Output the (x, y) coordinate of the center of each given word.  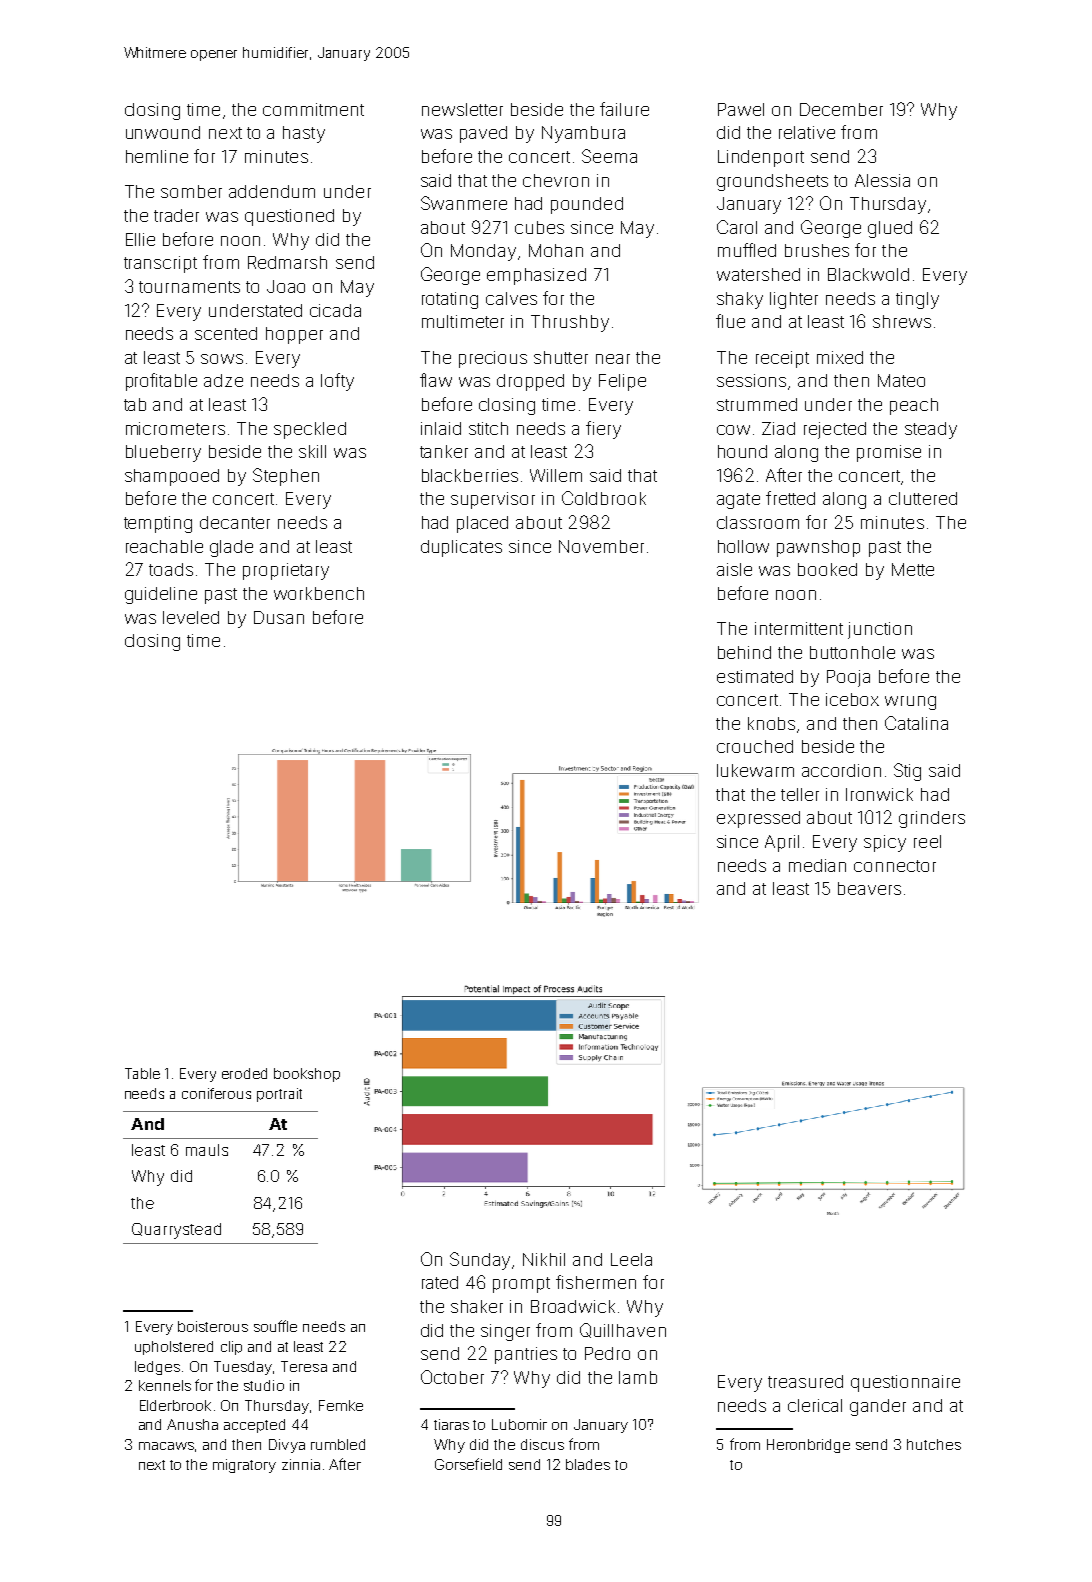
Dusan (279, 617)
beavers (869, 888)
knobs (771, 723)
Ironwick (879, 794)
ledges (157, 1368)
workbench (319, 593)
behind (744, 652)
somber (191, 191)
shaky (740, 300)
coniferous (216, 1093)
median (817, 865)
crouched (755, 746)
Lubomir (519, 1424)
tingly (917, 300)
